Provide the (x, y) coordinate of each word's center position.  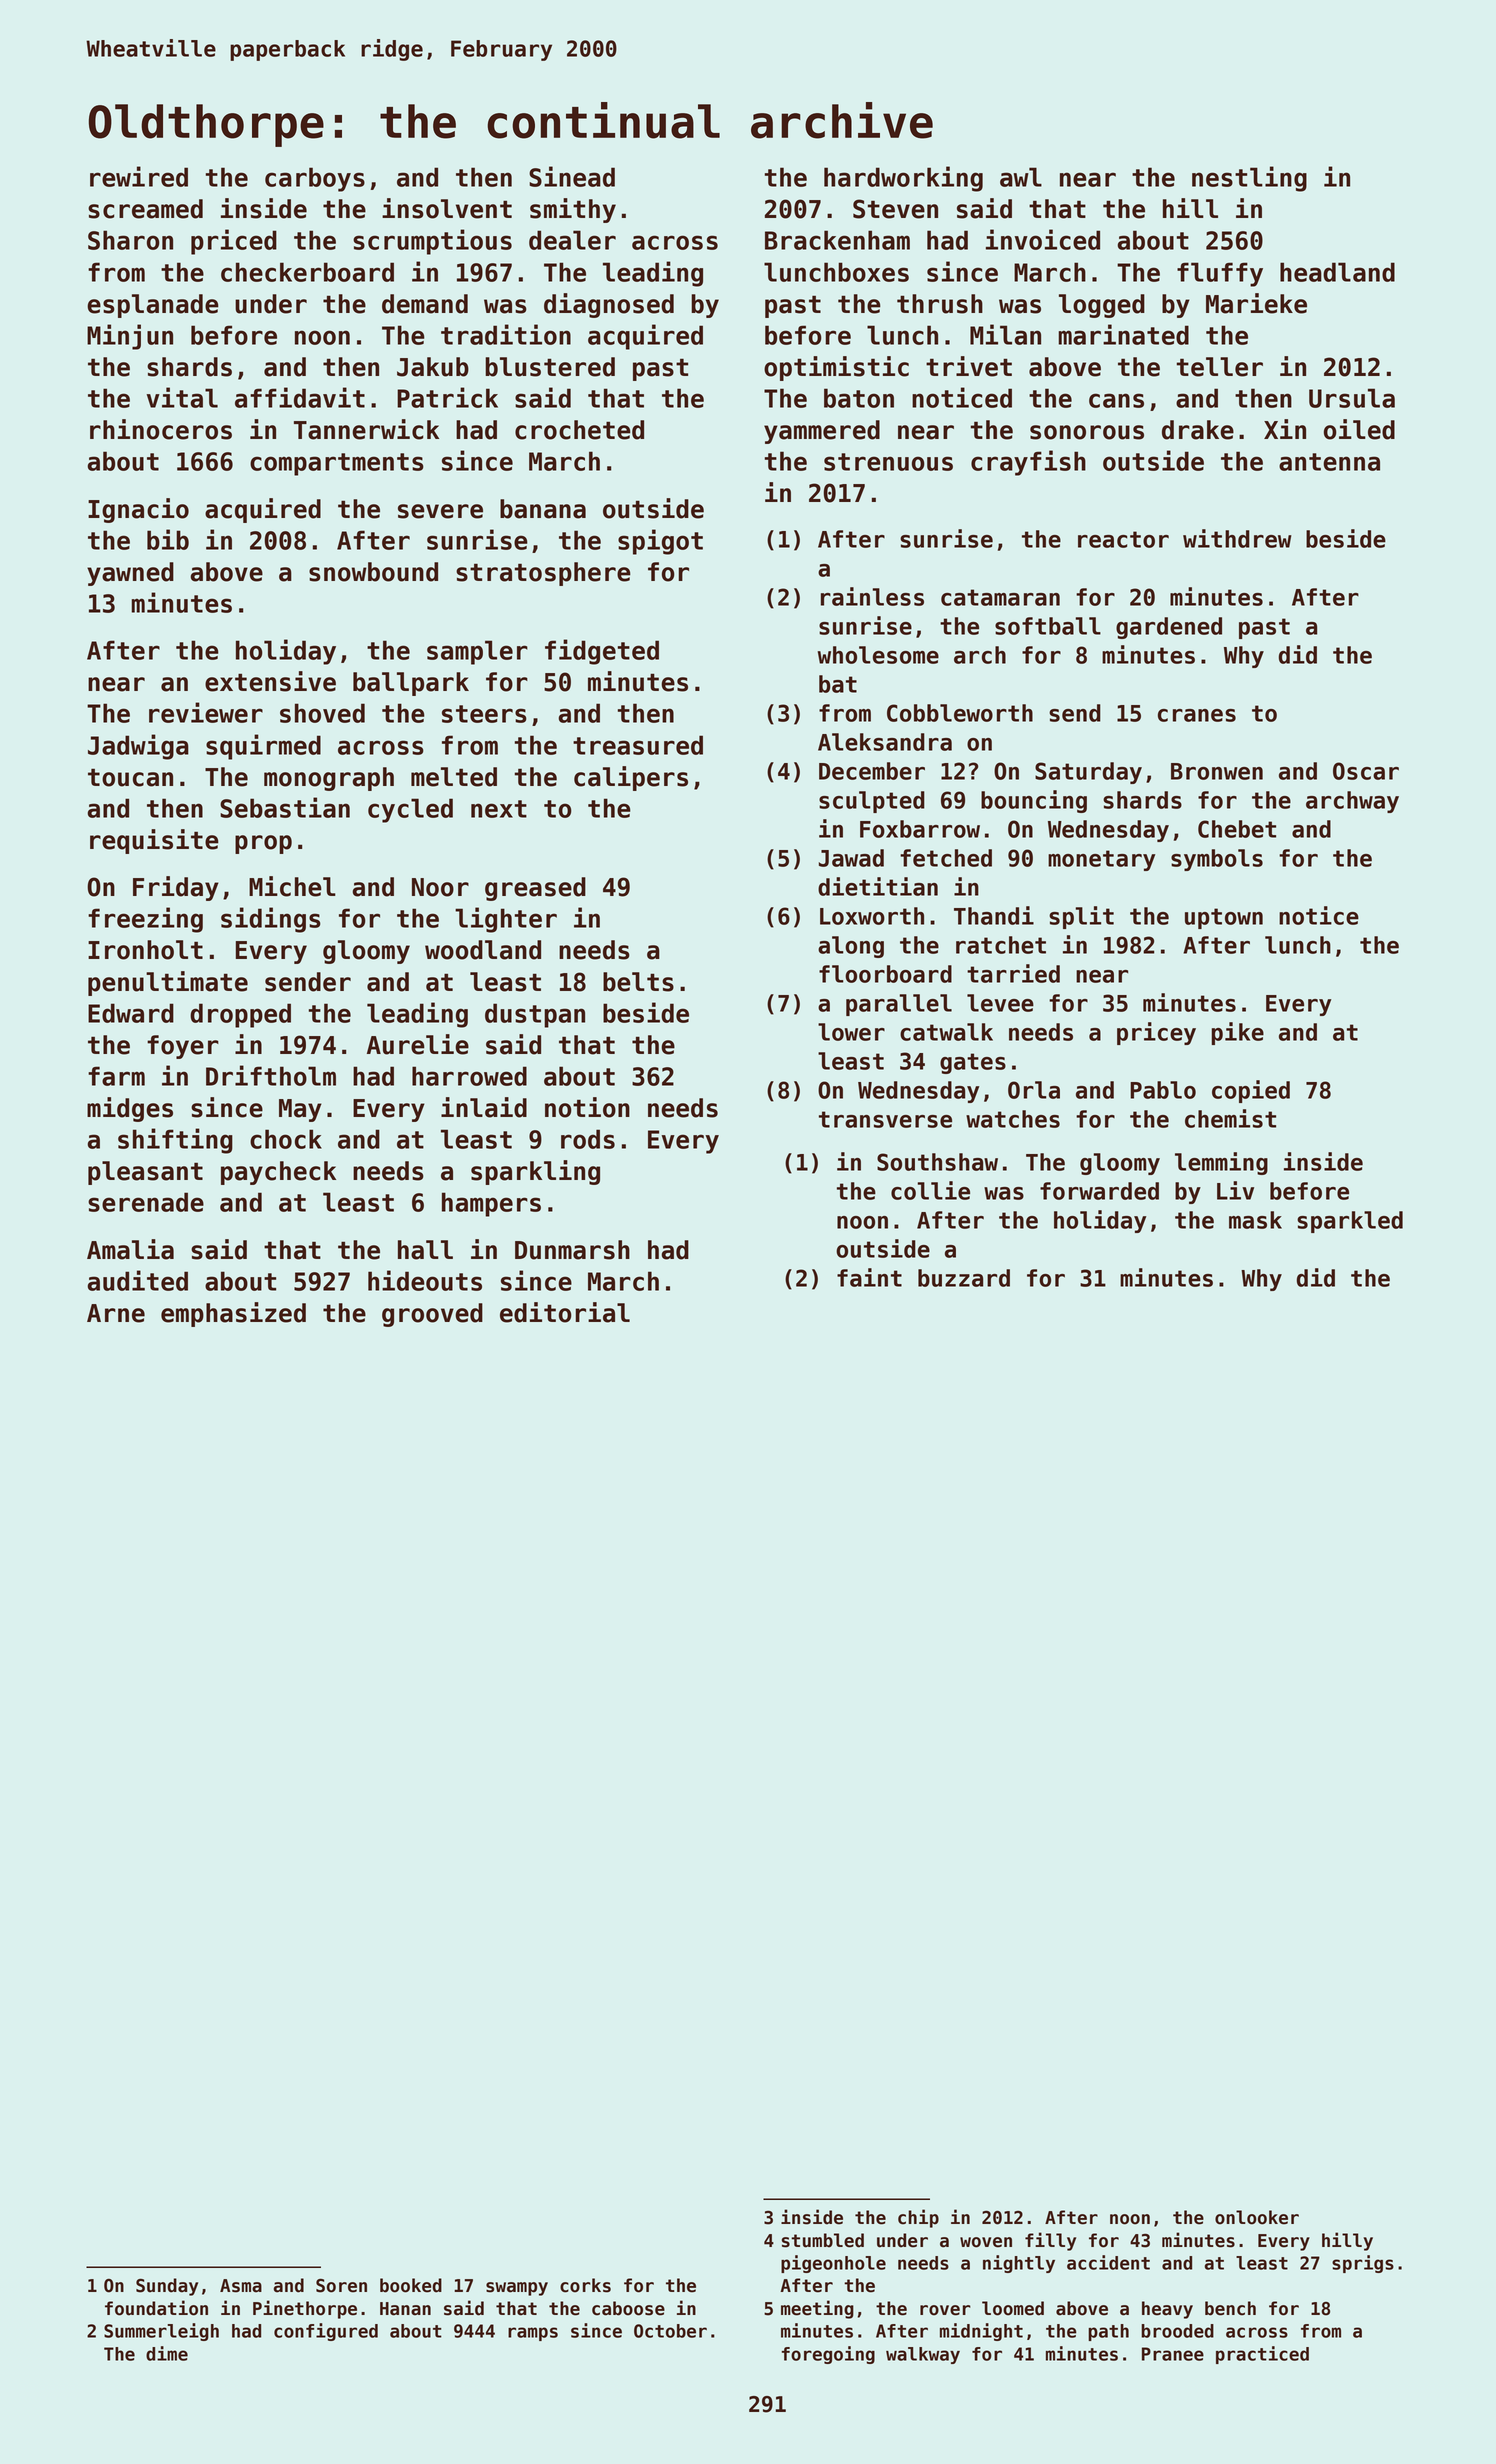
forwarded (1099, 1191)
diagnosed (609, 305)
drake (1198, 430)
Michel (292, 886)
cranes (1197, 715)
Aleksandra (885, 742)
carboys (315, 179)
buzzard (964, 1278)
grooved (432, 1315)
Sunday (167, 2287)
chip (918, 2218)
